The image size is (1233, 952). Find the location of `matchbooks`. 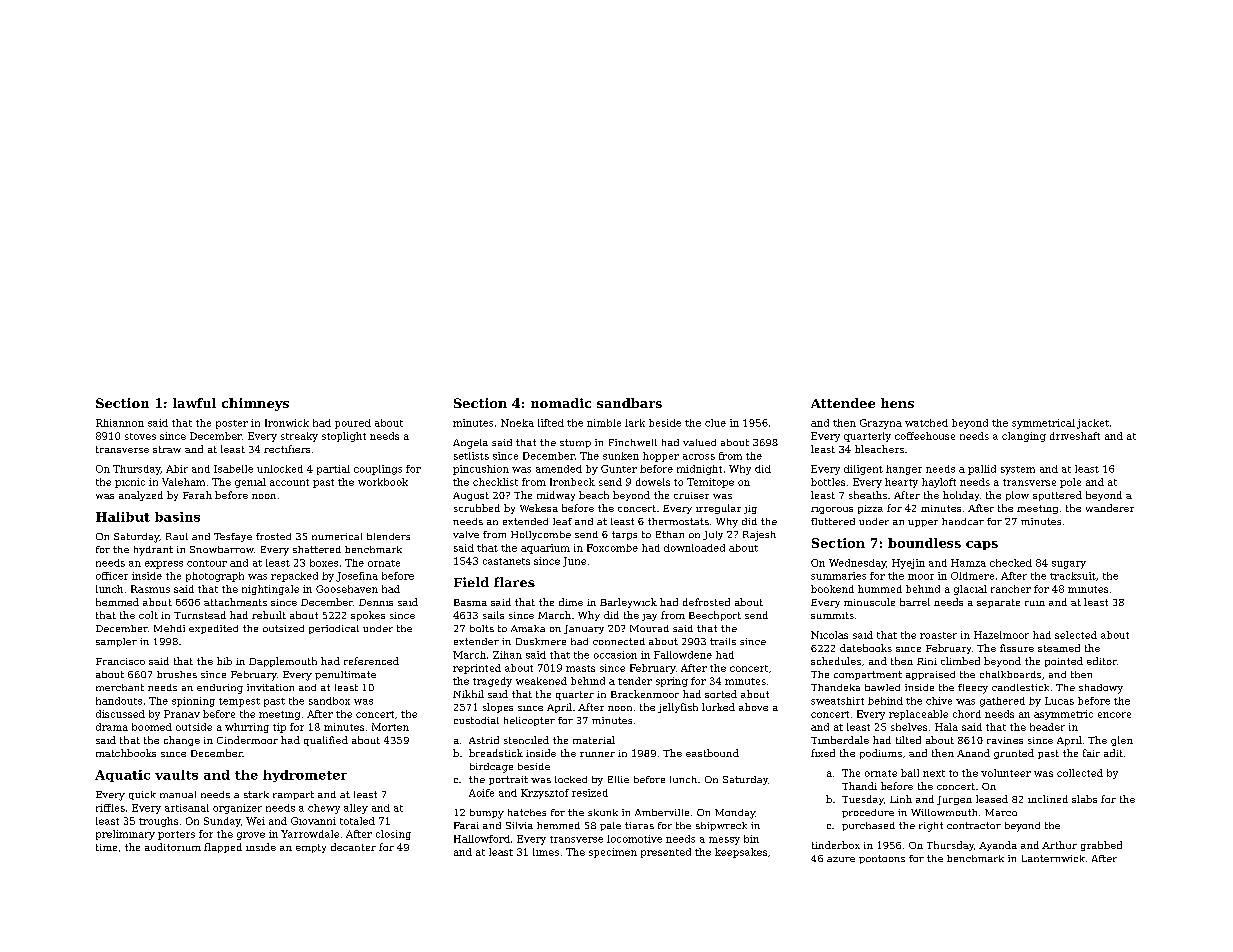

matchbooks is located at coordinates (126, 753).
